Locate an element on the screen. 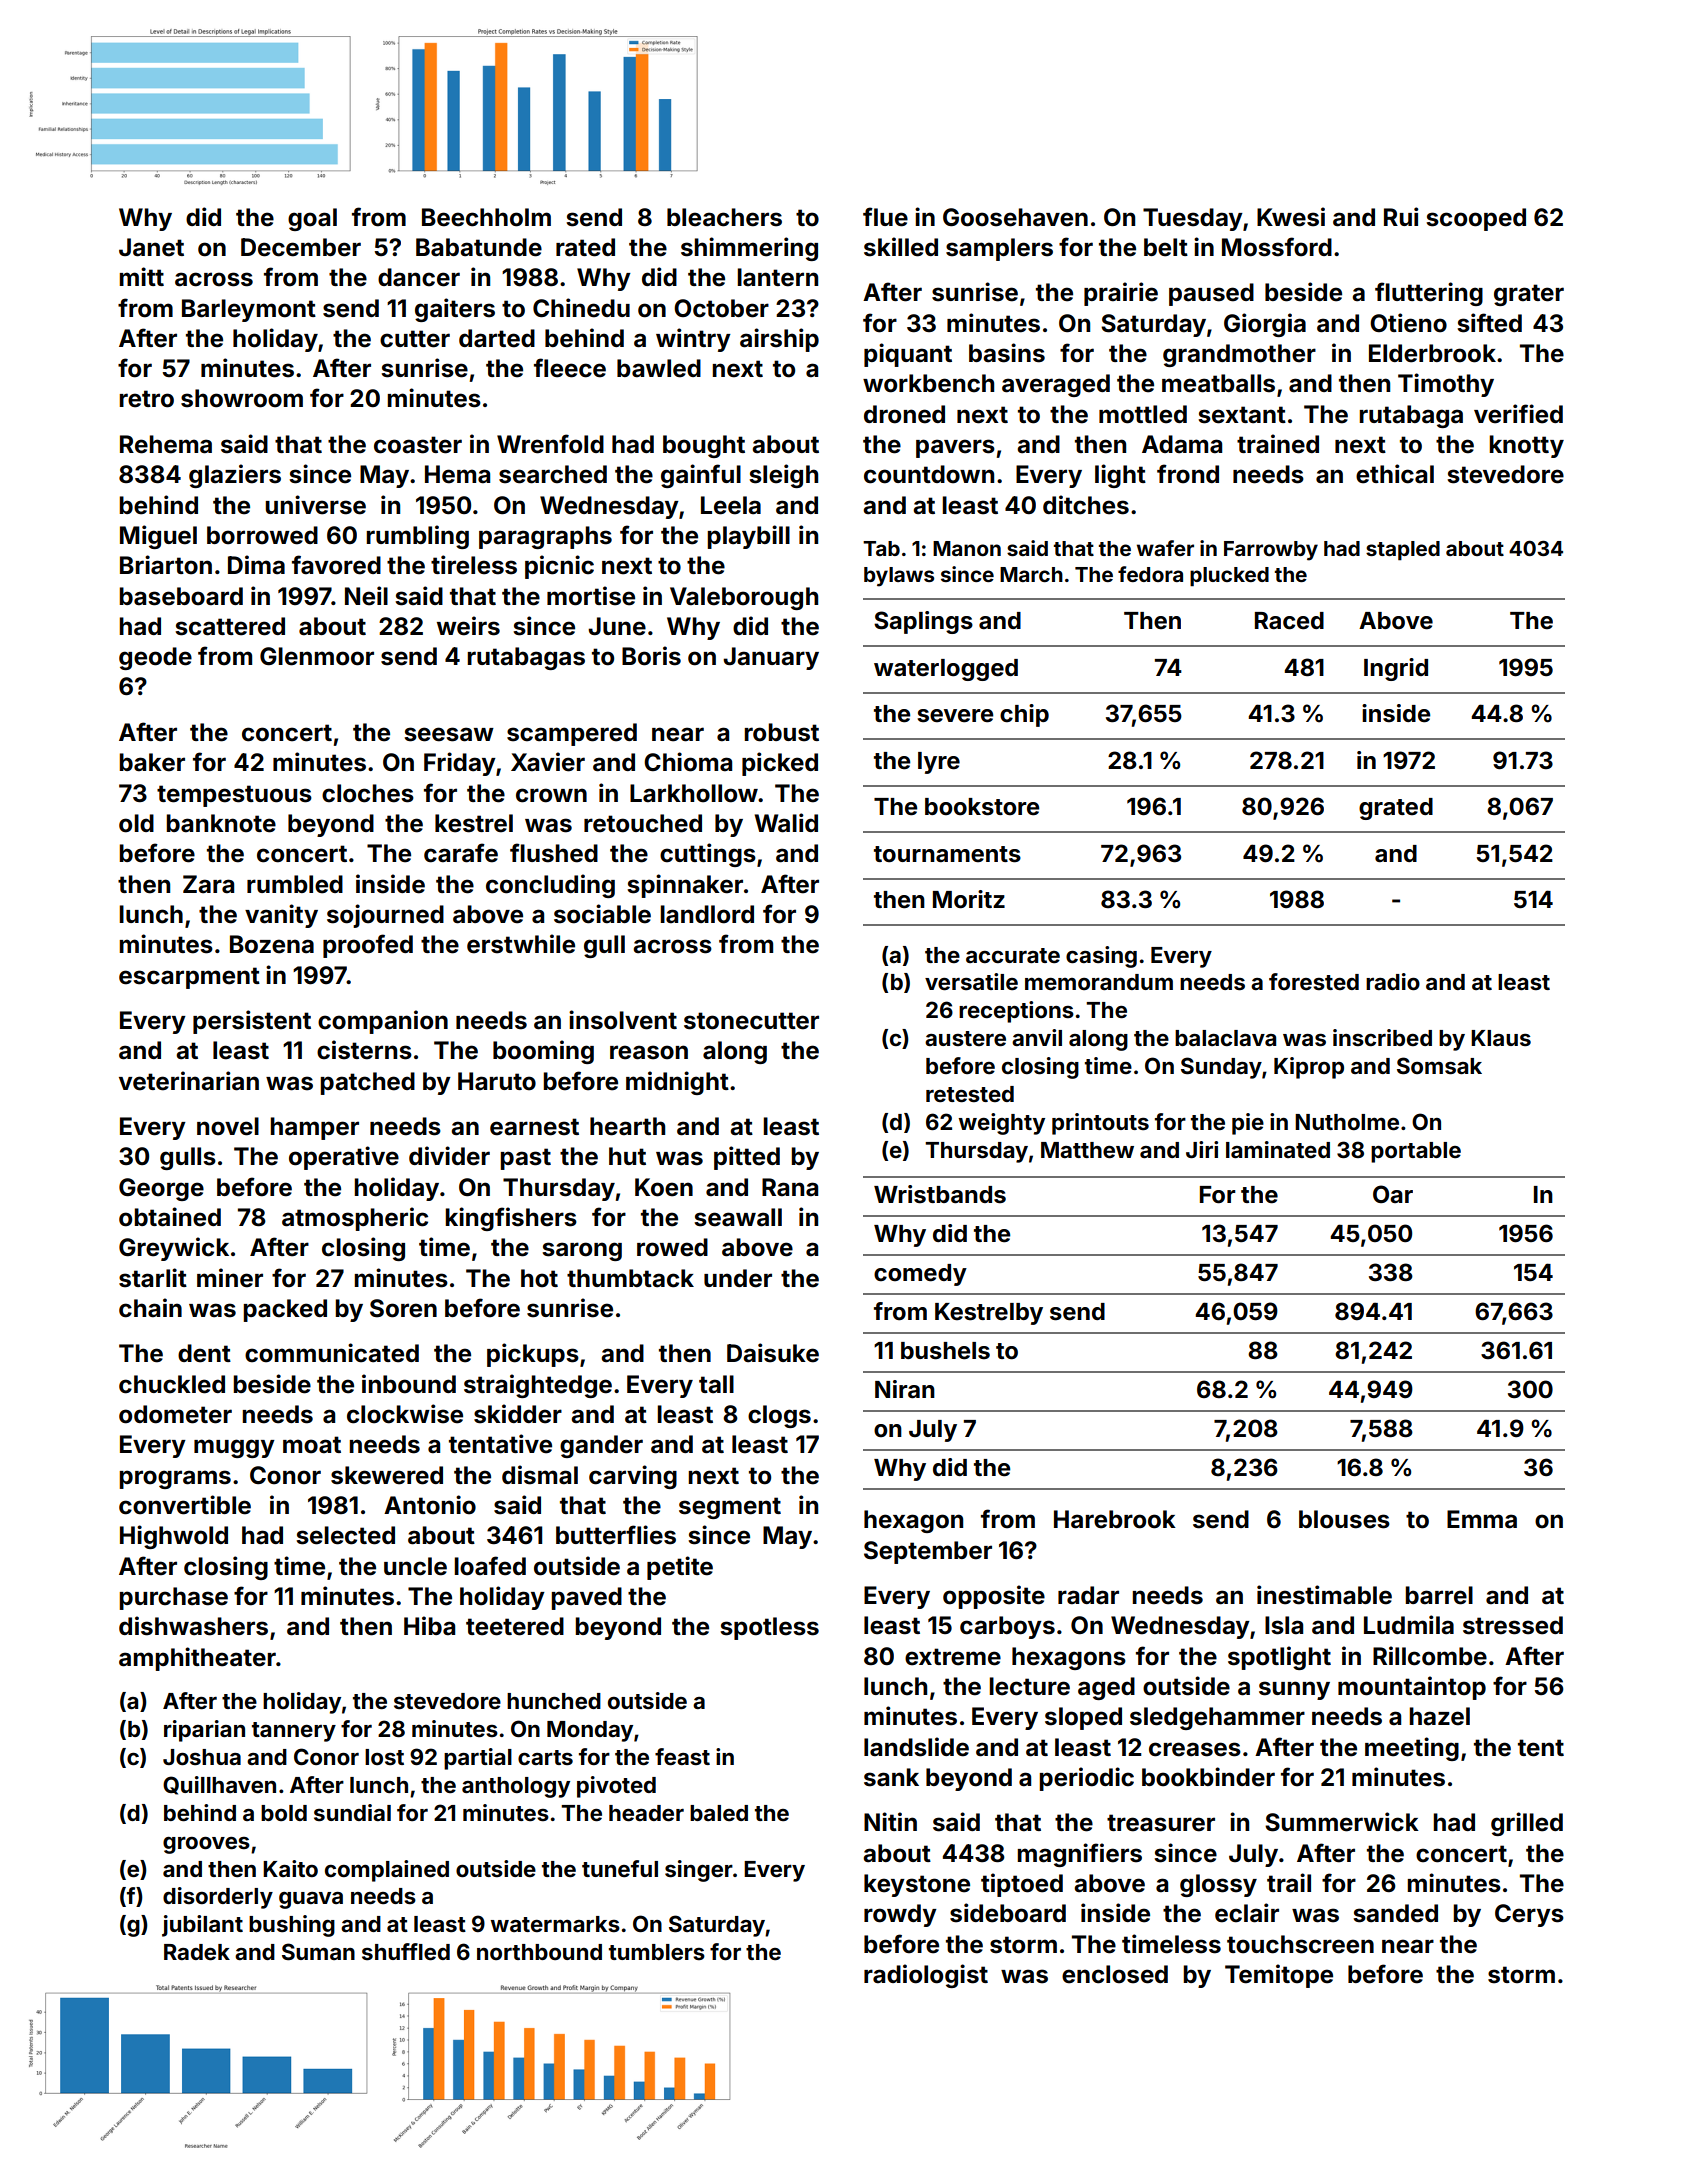  blouses is located at coordinates (1344, 1519).
